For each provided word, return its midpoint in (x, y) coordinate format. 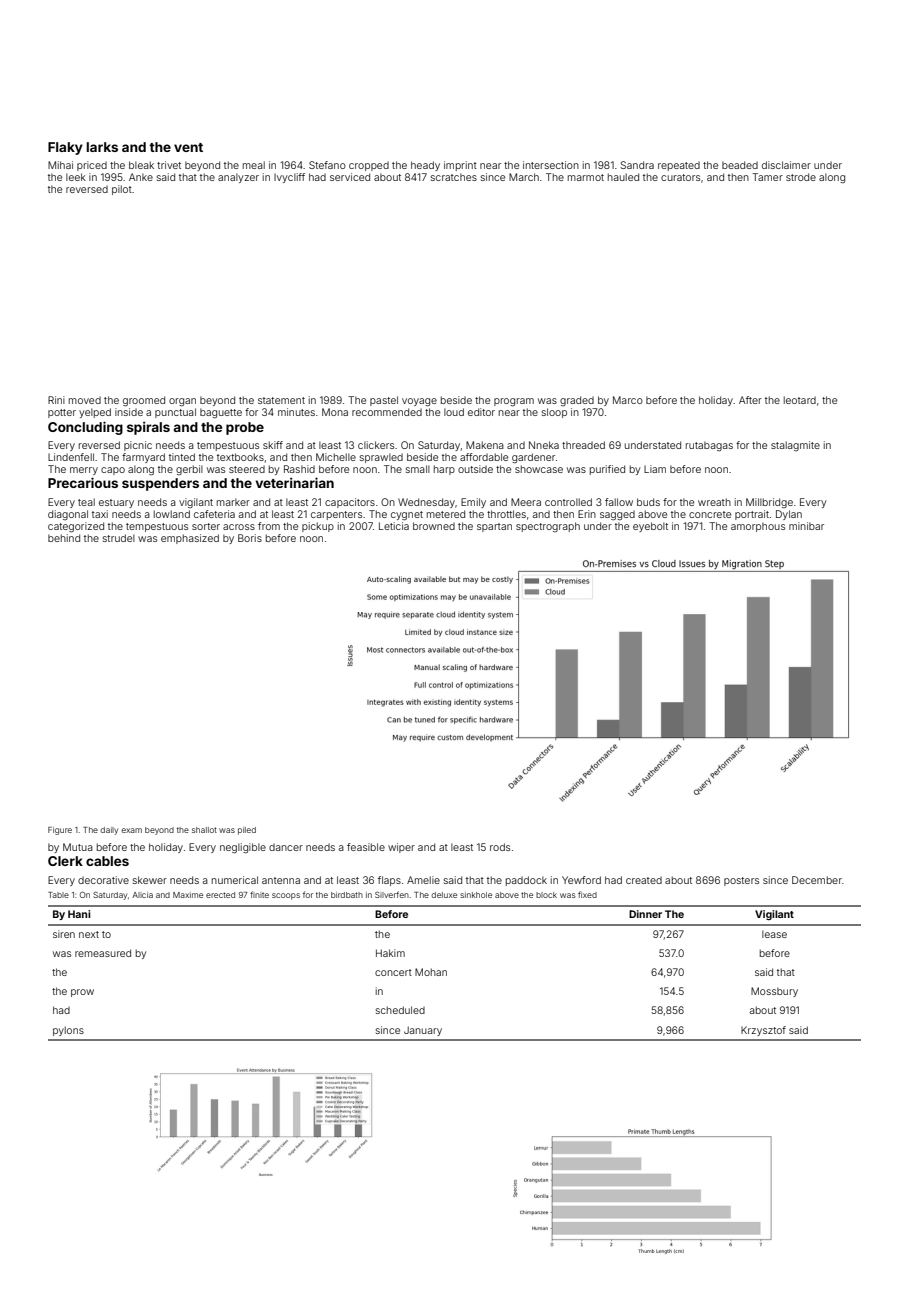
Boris (250, 538)
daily (109, 831)
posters (741, 881)
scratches (454, 177)
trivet (169, 165)
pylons (68, 1031)
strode (801, 177)
